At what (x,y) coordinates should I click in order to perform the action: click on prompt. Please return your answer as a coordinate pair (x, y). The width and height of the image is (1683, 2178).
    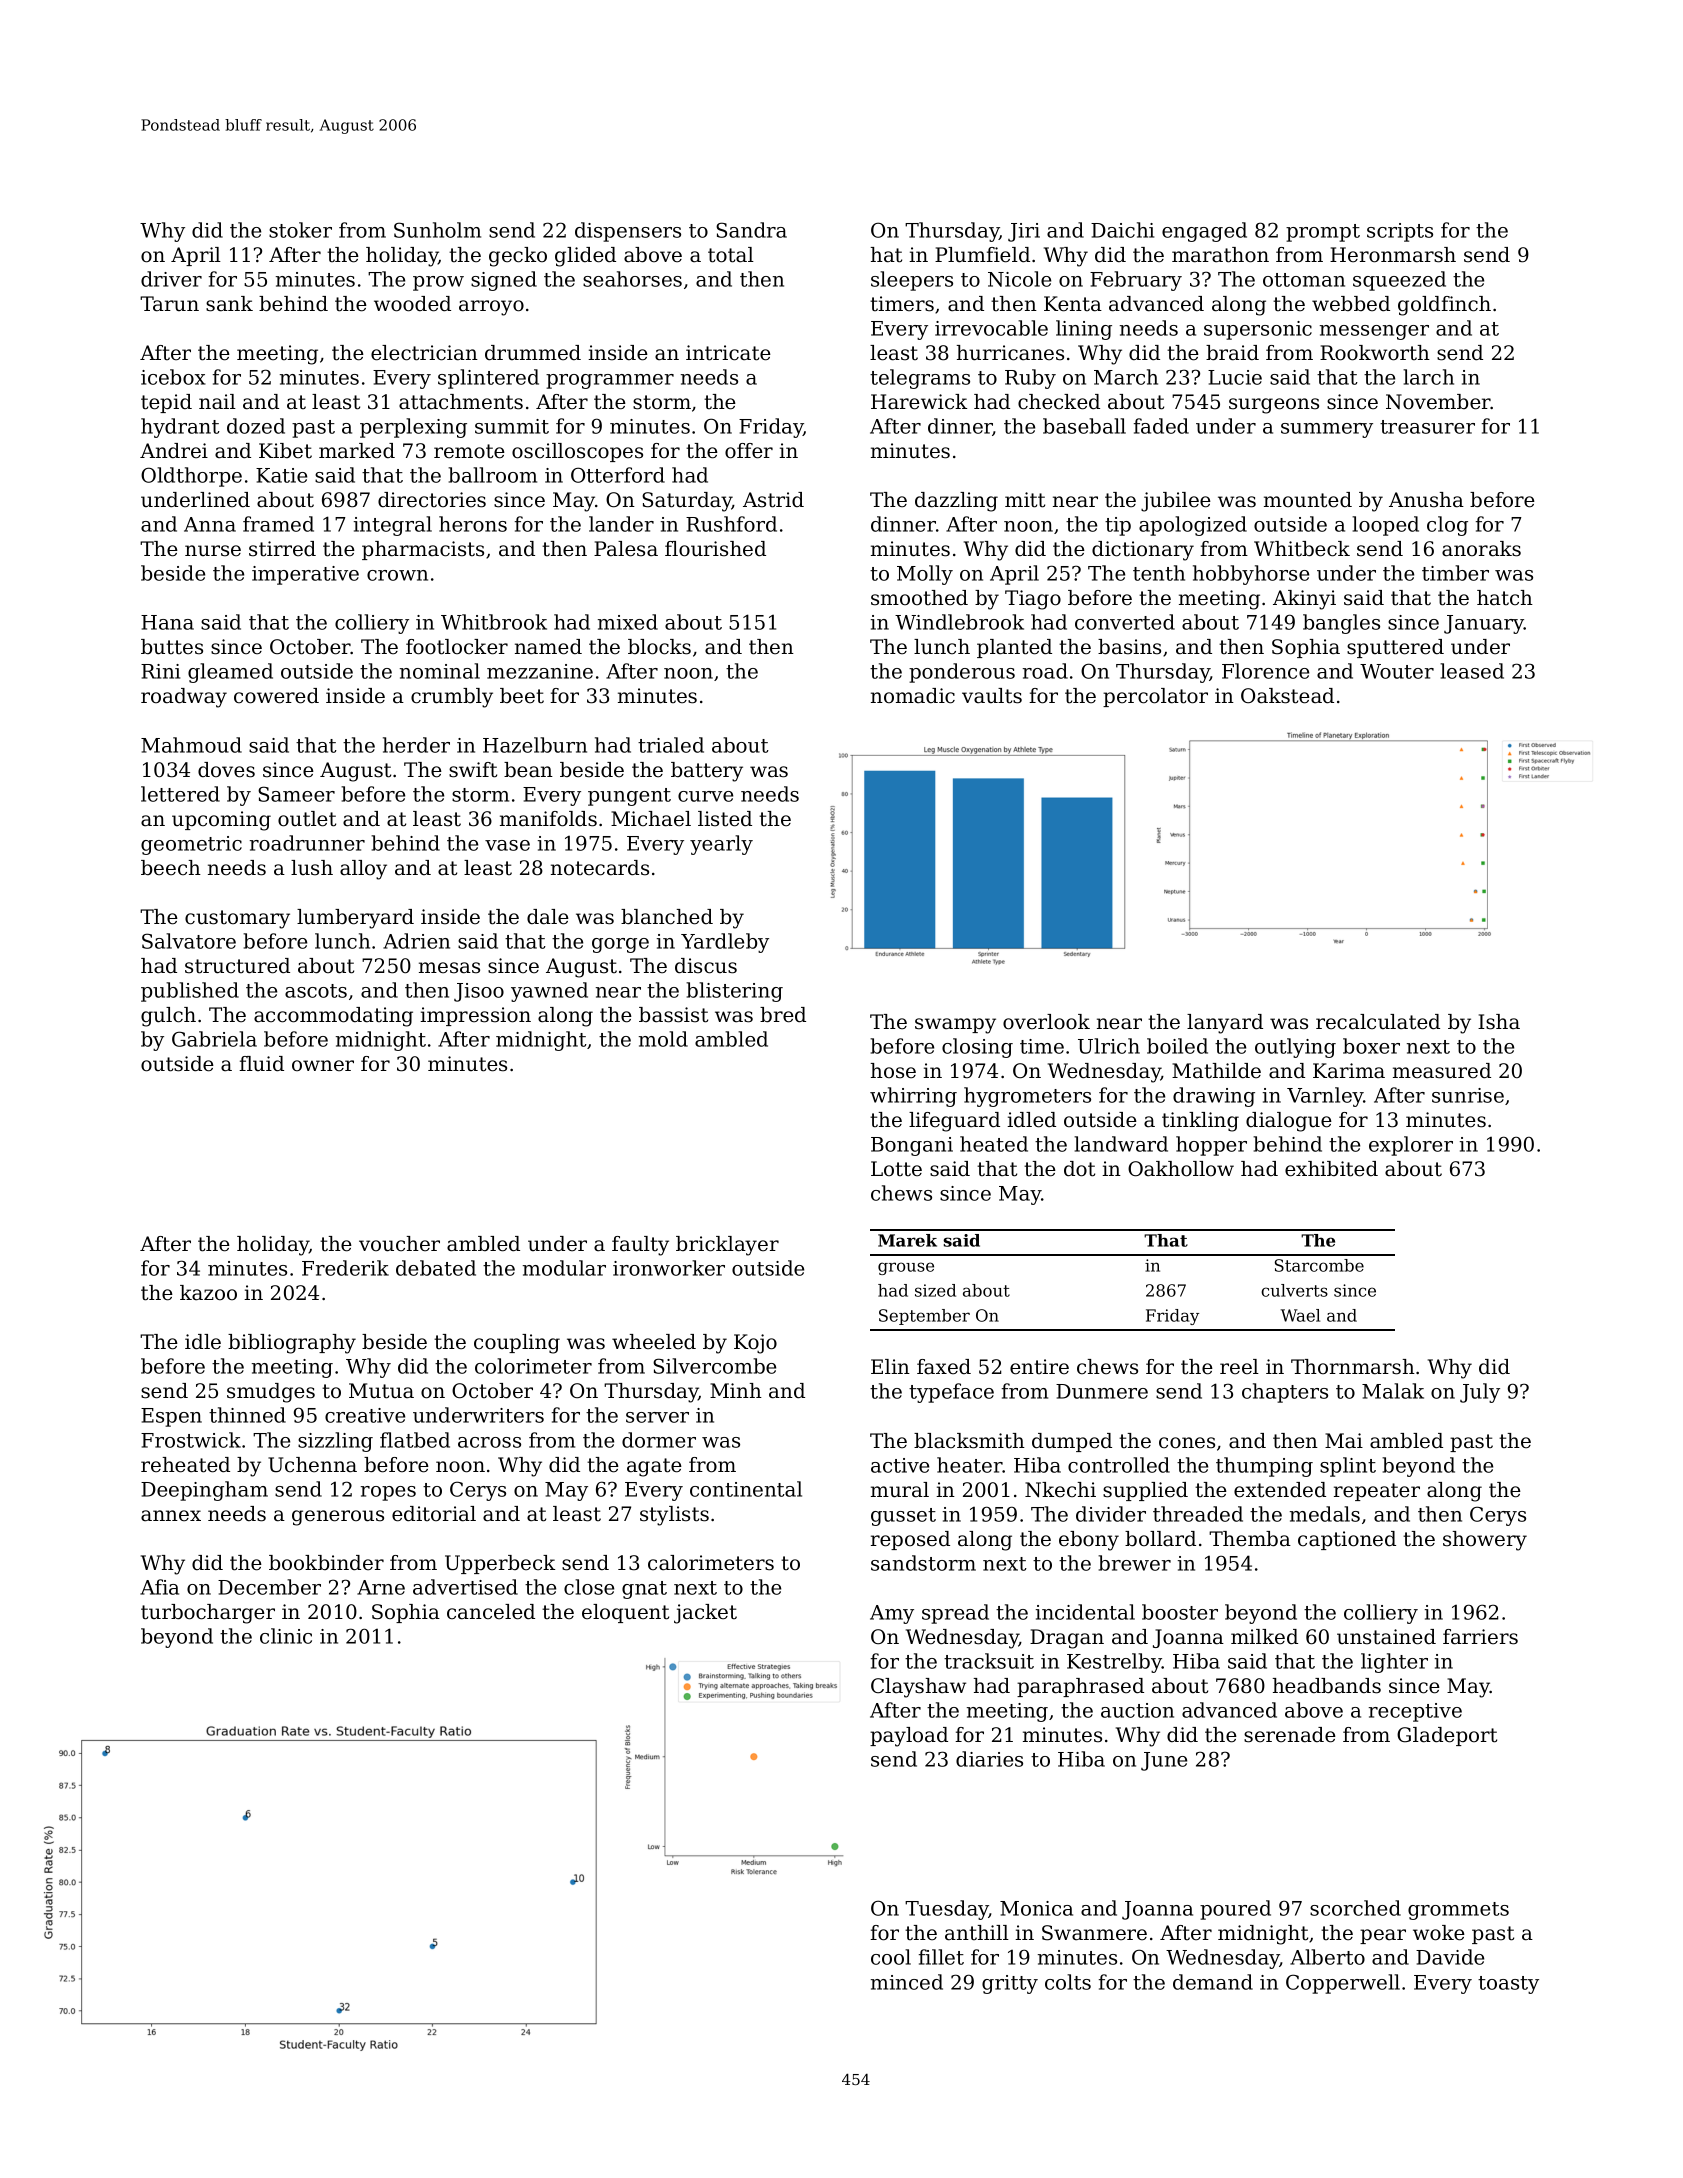
    Looking at the image, I should click on (1323, 233).
